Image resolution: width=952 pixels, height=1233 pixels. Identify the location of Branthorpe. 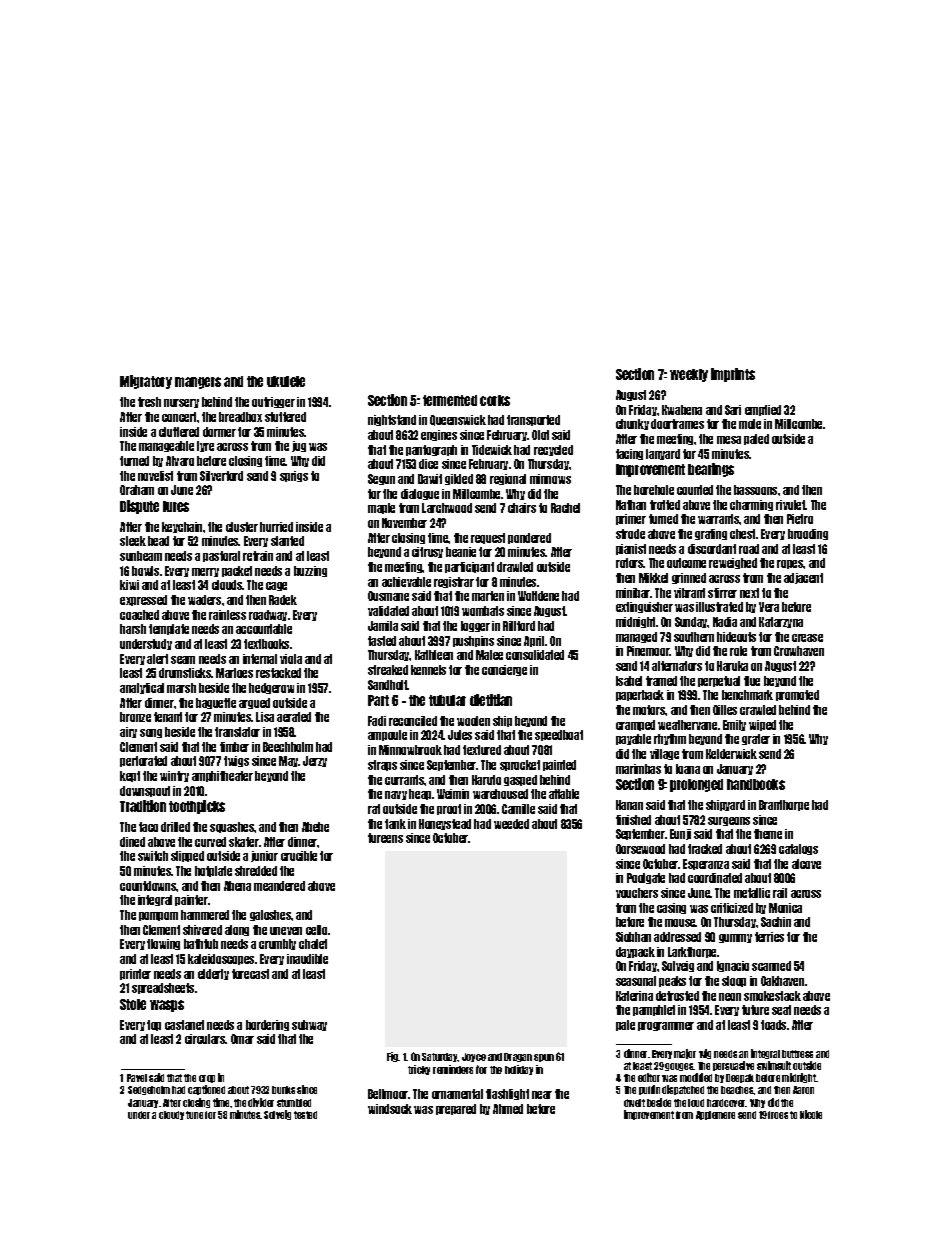
(784, 805).
